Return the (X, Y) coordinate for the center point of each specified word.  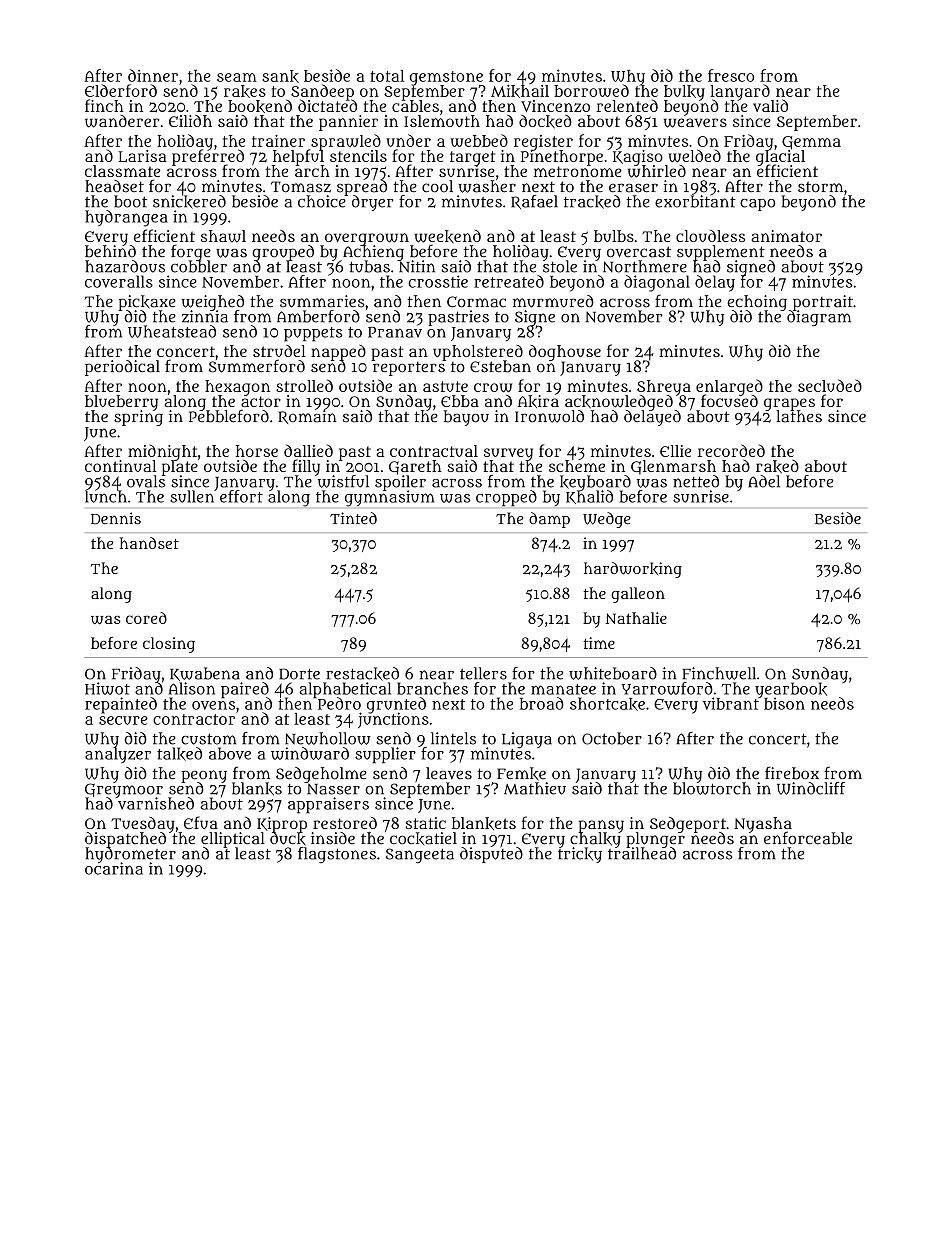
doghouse (565, 353)
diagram (819, 318)
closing (169, 645)
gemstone (446, 78)
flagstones (337, 855)
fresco (731, 75)
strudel (279, 351)
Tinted (353, 518)
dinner (153, 75)
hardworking (633, 570)
